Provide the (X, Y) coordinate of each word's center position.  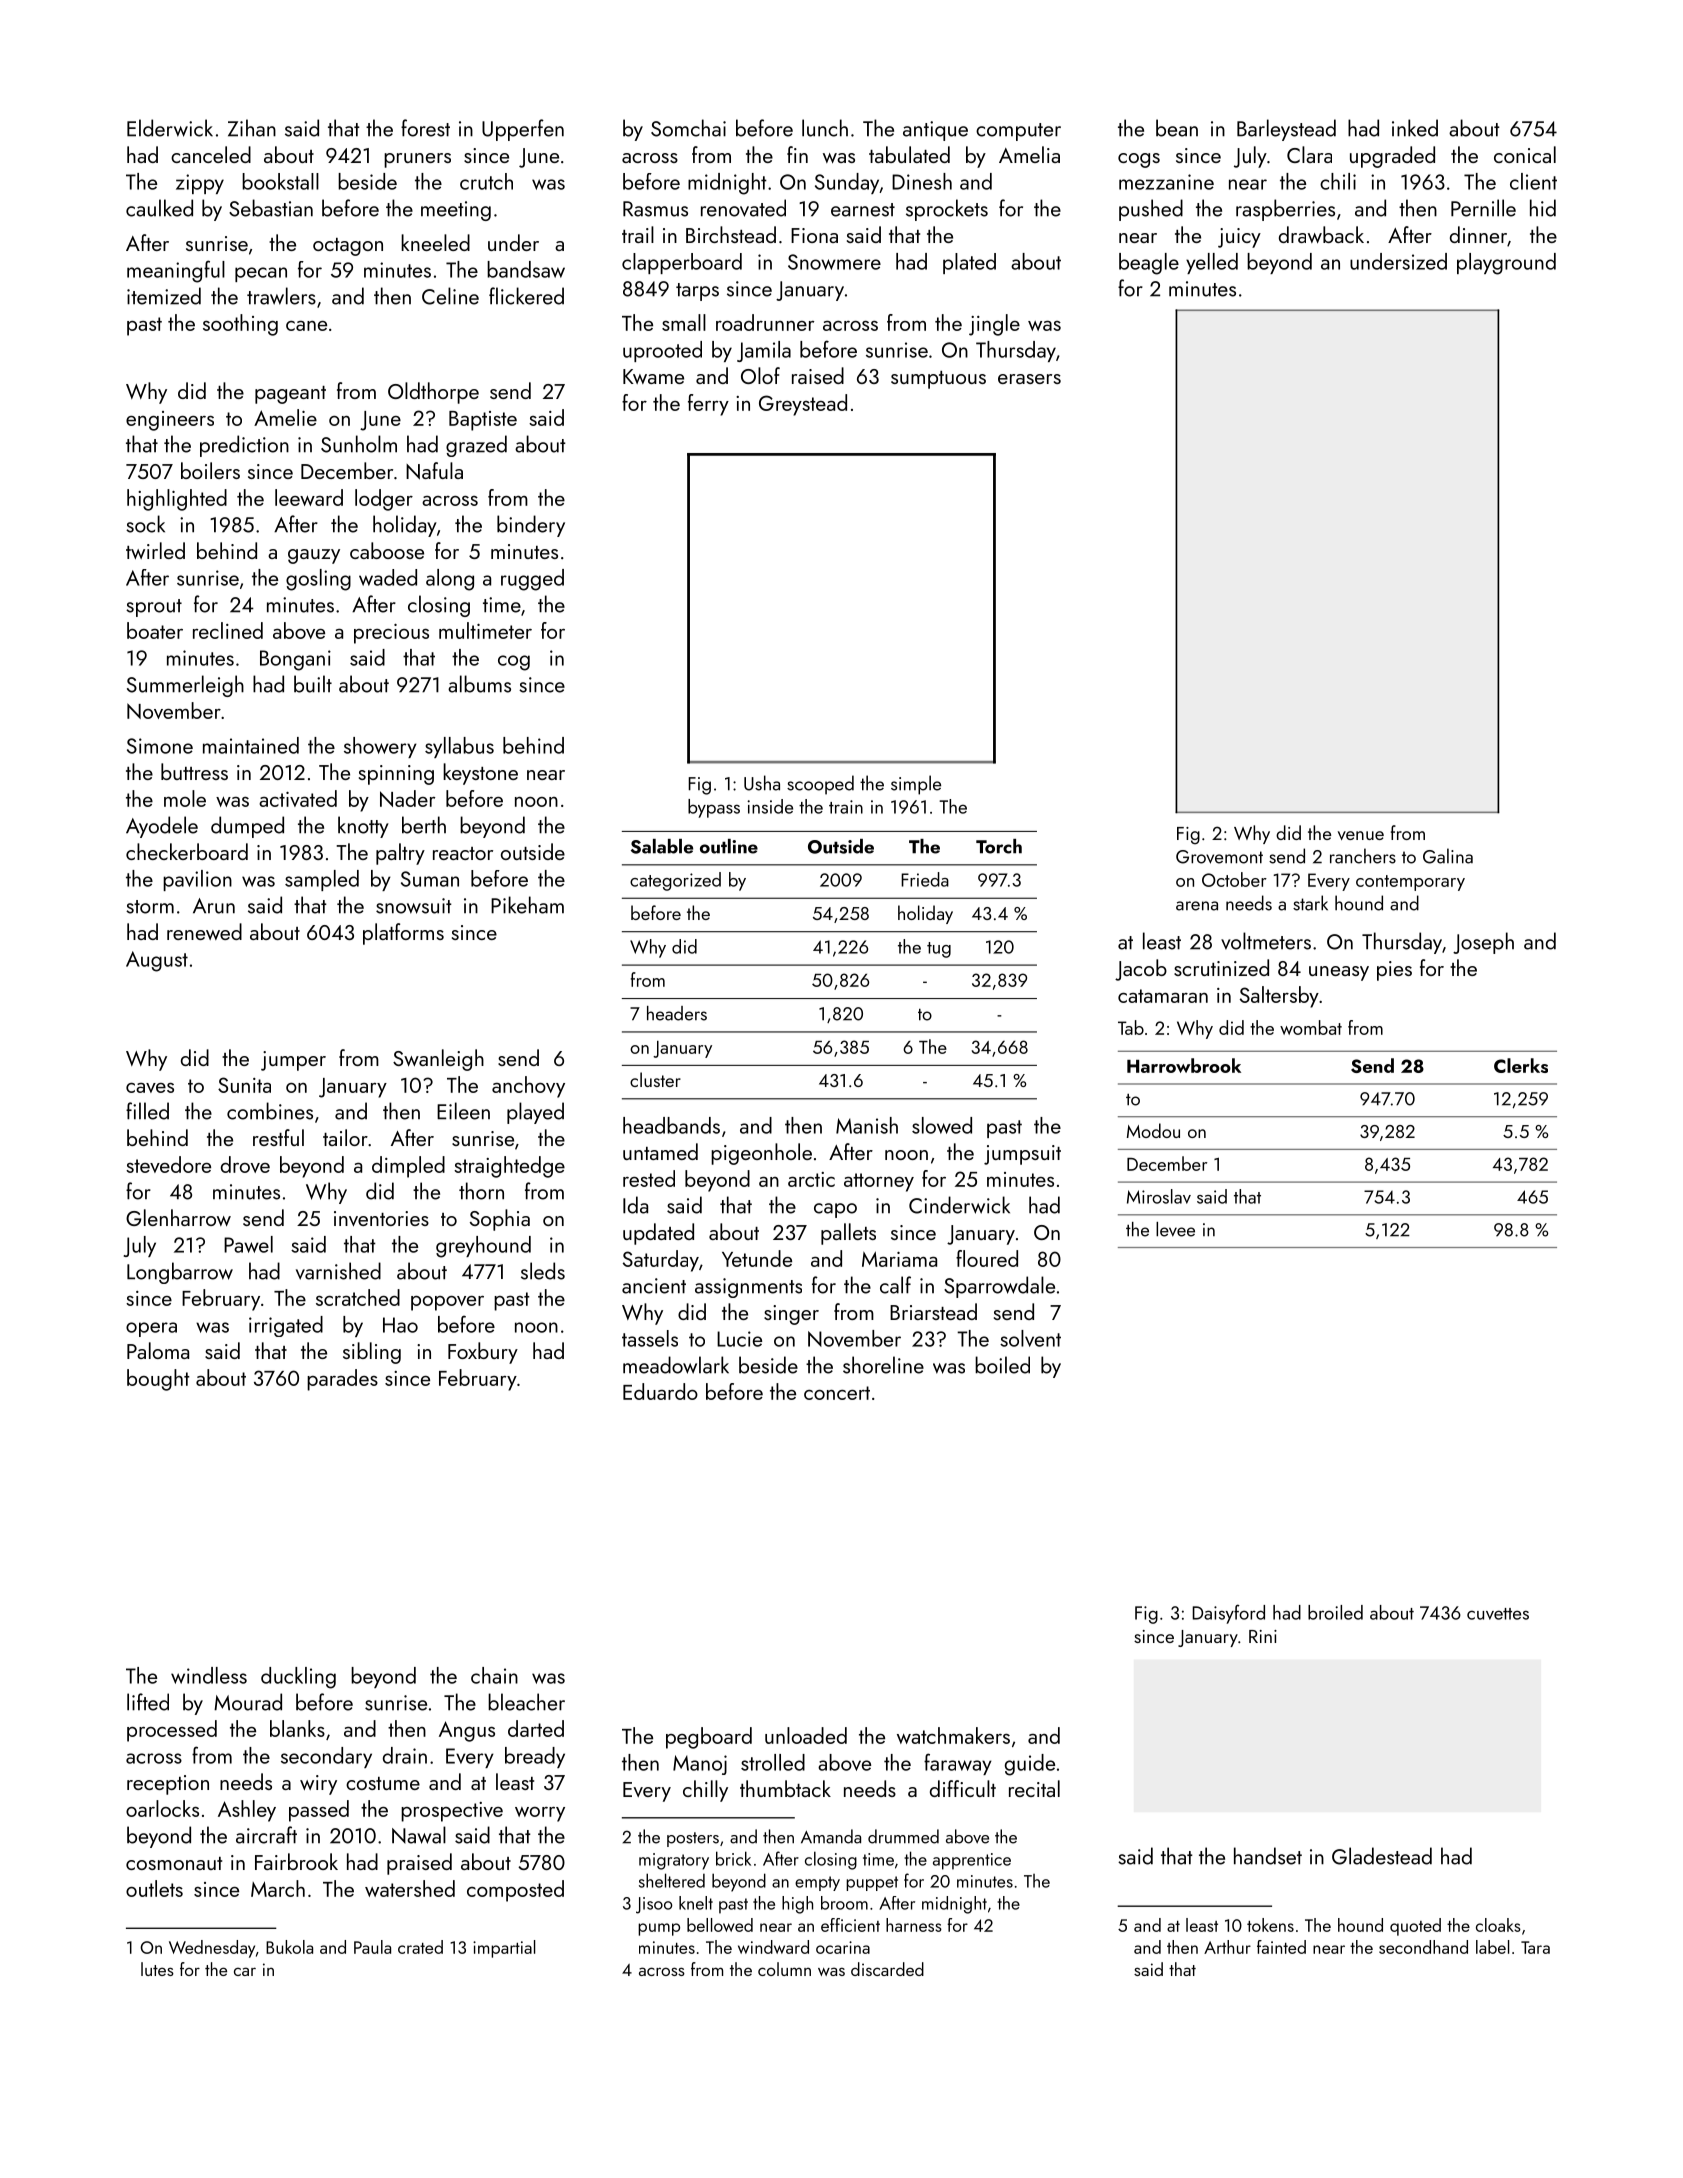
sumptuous (938, 380)
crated (420, 1947)
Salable (662, 846)
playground (1506, 264)
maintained (251, 745)
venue (1361, 835)
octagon (348, 247)
